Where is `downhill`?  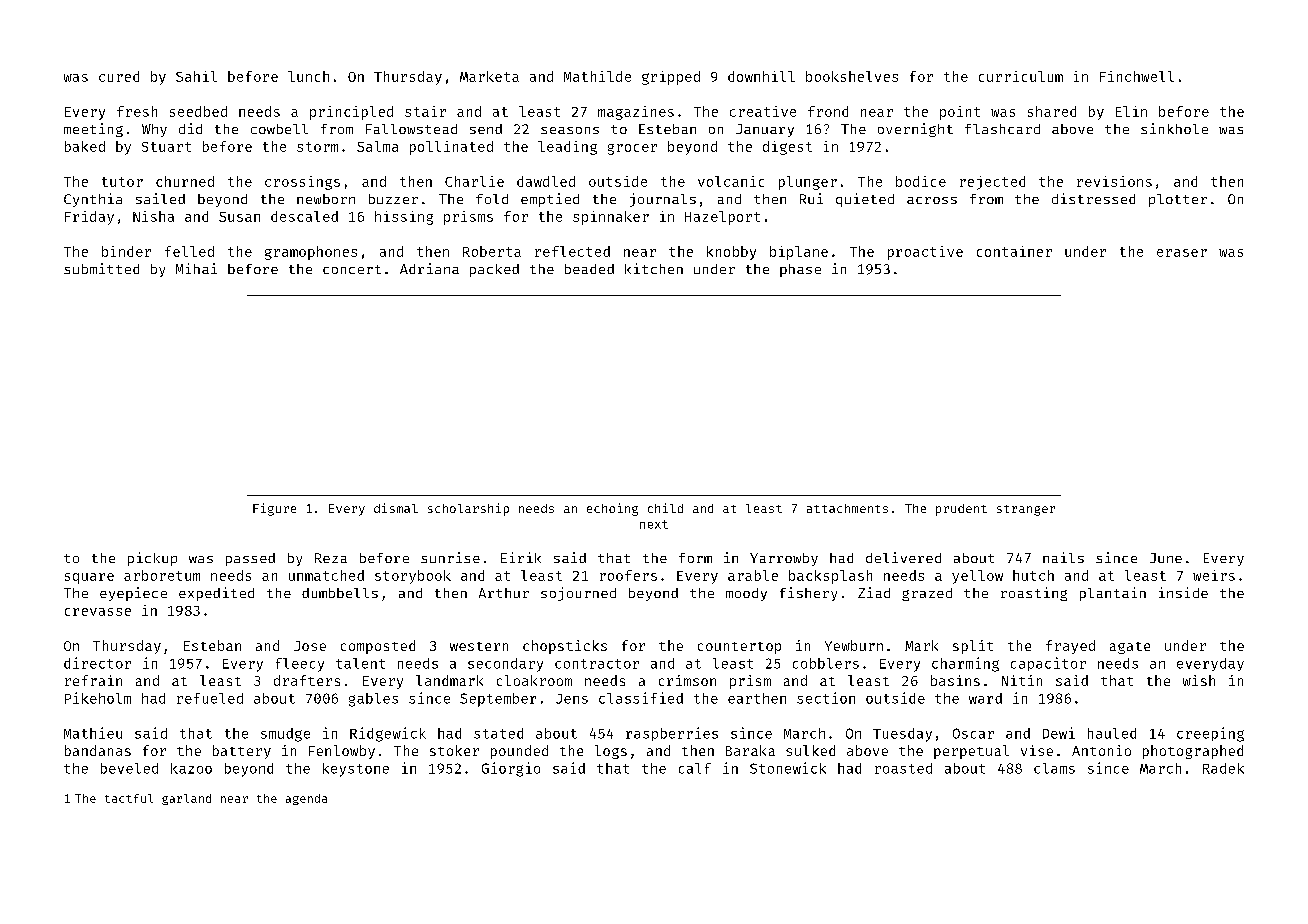
downhill is located at coordinates (761, 76).
